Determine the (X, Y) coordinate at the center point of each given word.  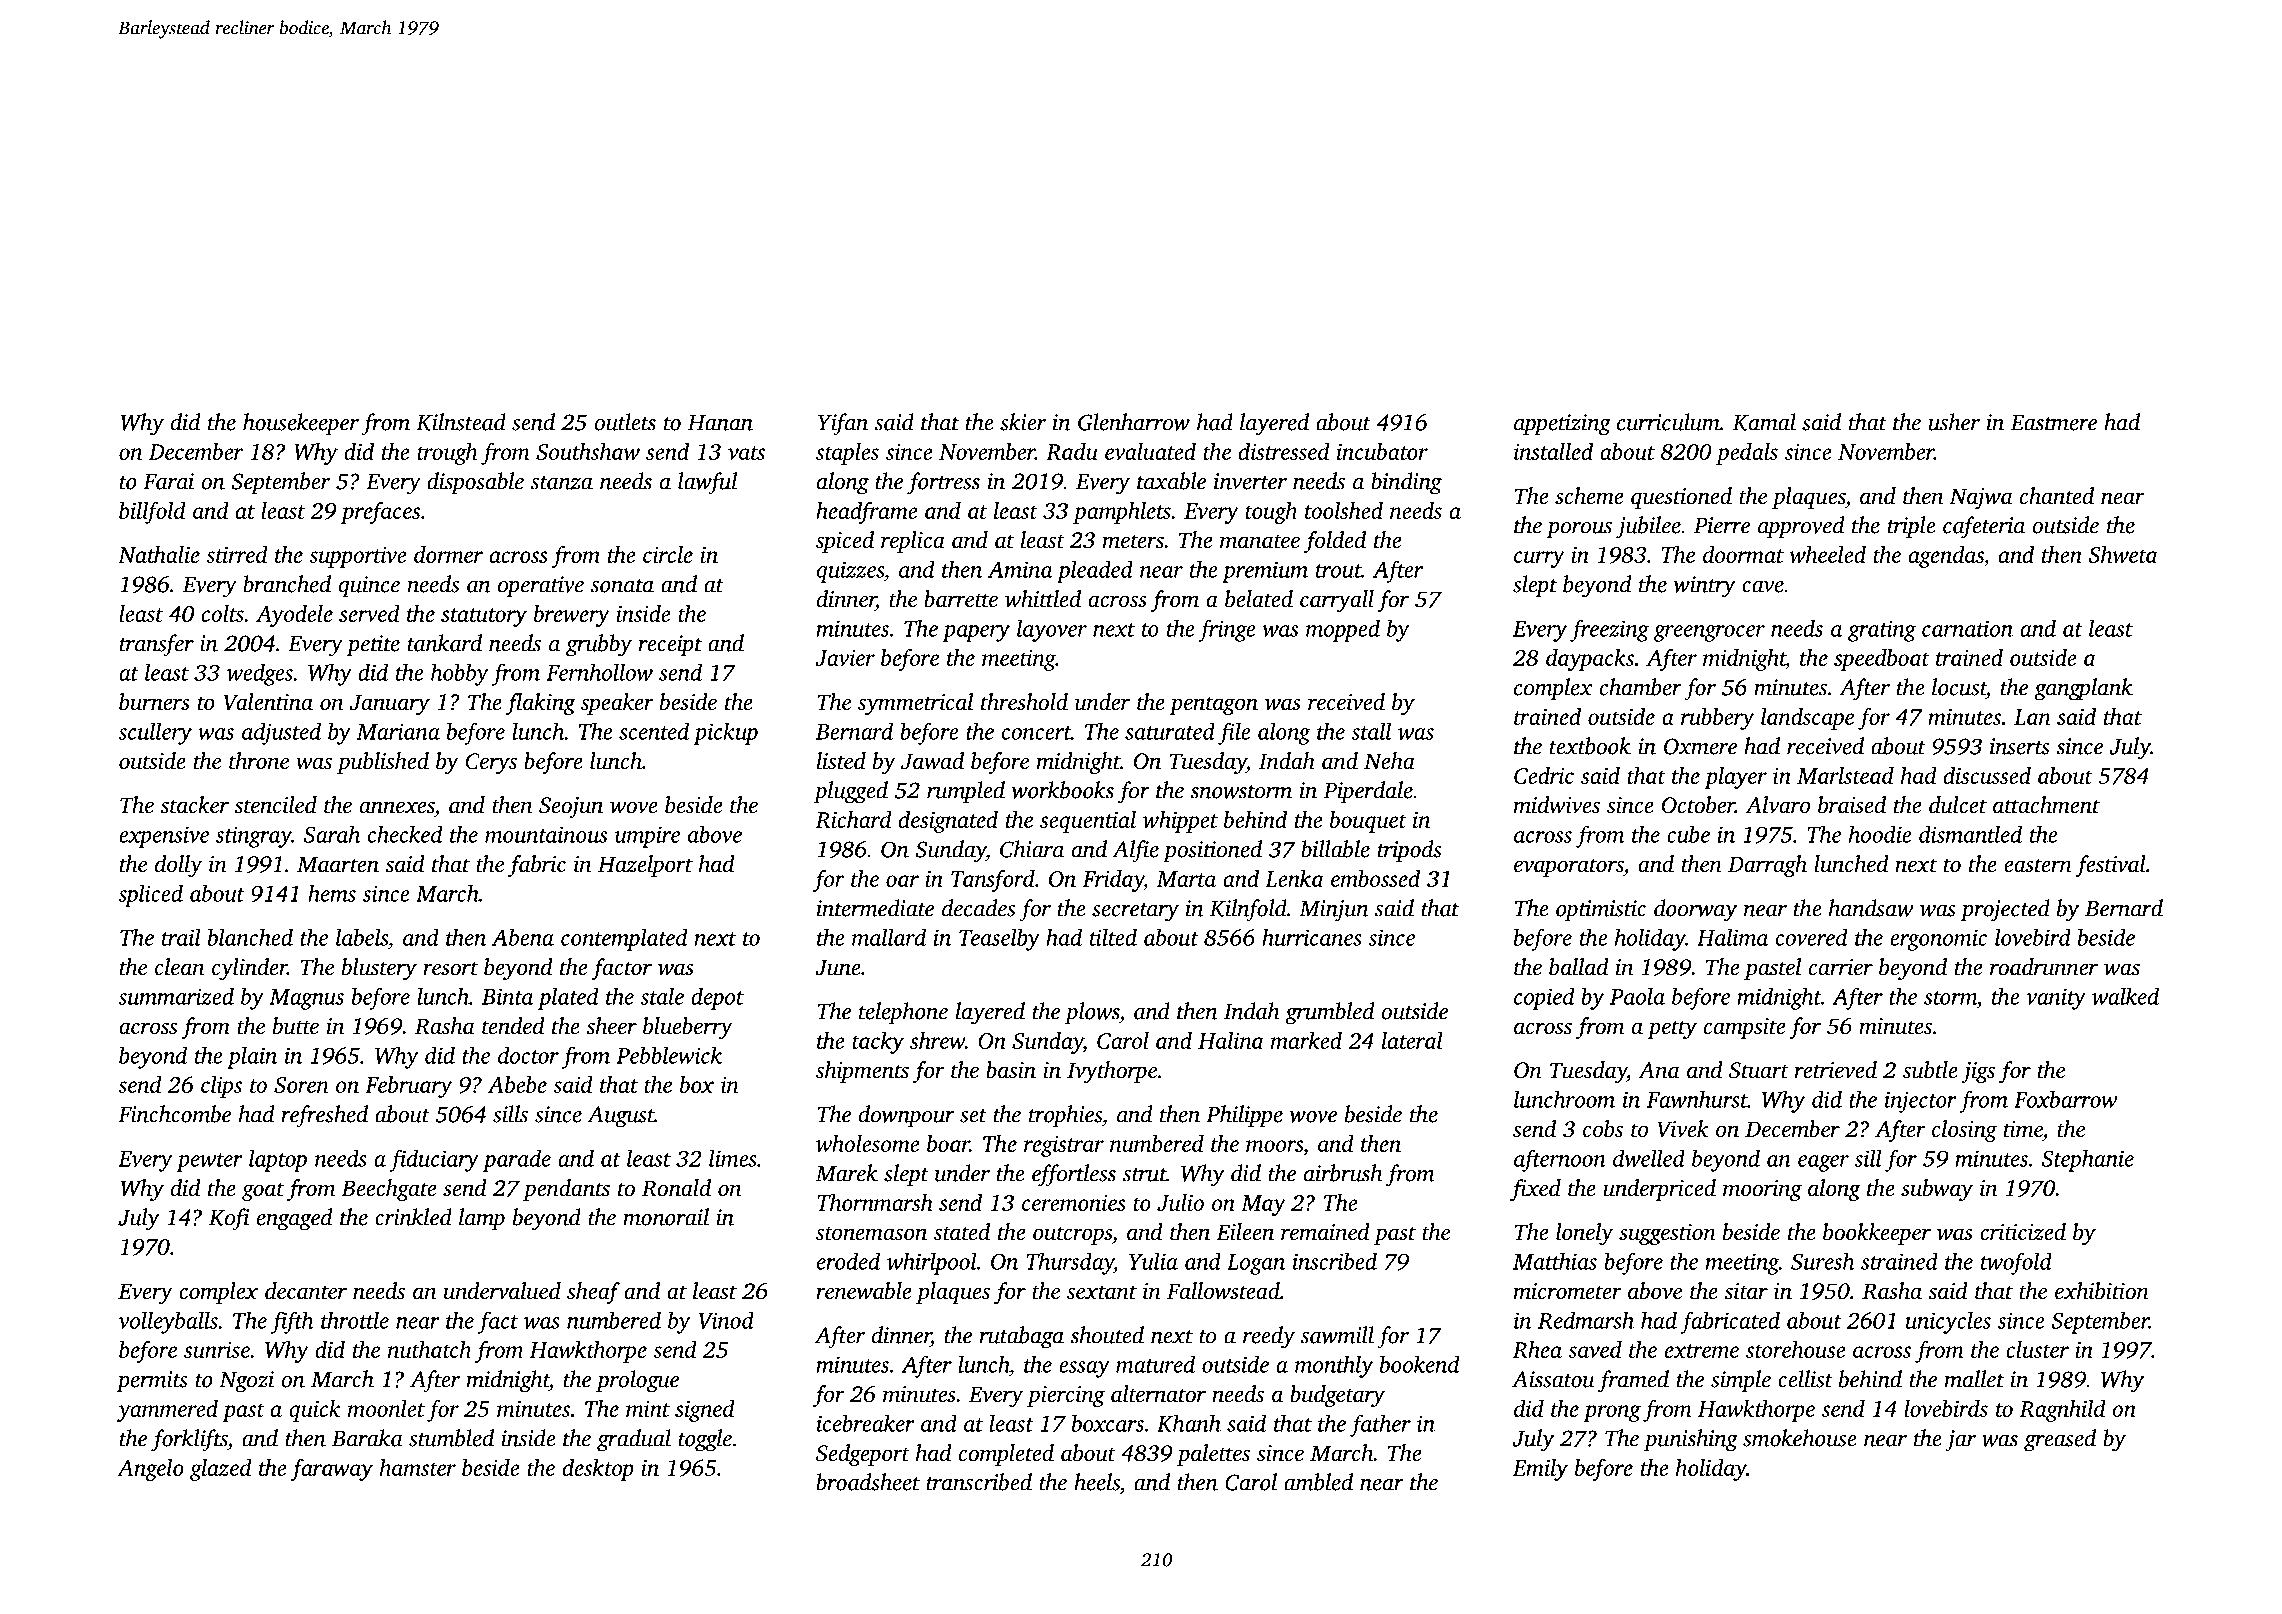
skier (1023, 422)
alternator (1158, 1394)
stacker (194, 805)
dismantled (1970, 834)
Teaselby (999, 940)
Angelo (150, 1470)
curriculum (1668, 422)
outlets (625, 422)
